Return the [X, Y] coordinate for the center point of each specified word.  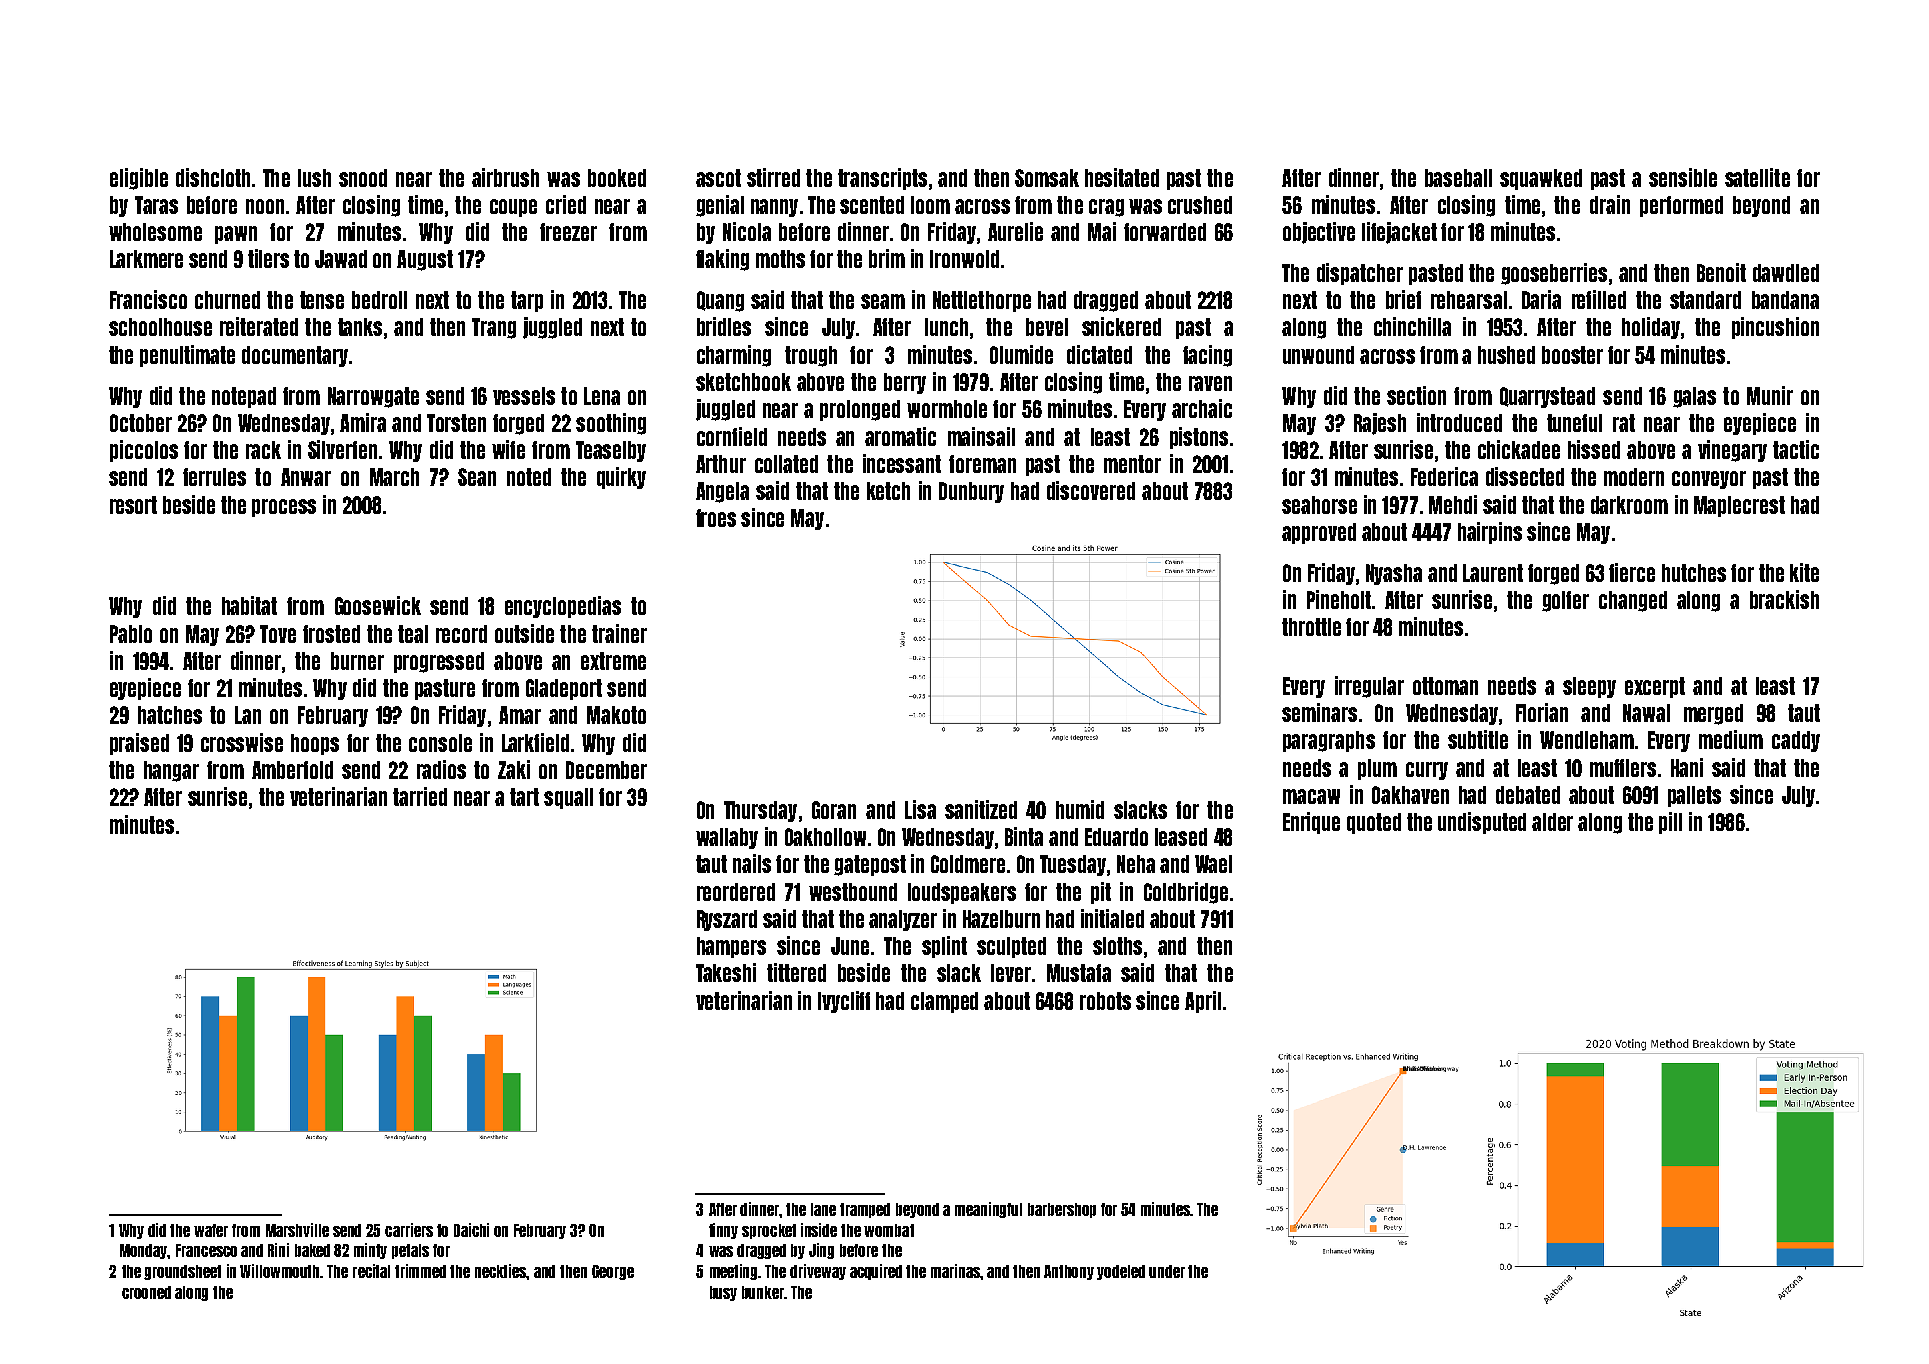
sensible [1683, 177]
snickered [1121, 326]
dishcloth [213, 177]
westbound [853, 892]
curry [1427, 771]
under [1167, 1271]
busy [723, 1293]
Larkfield [535, 742]
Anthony [1069, 1272]
